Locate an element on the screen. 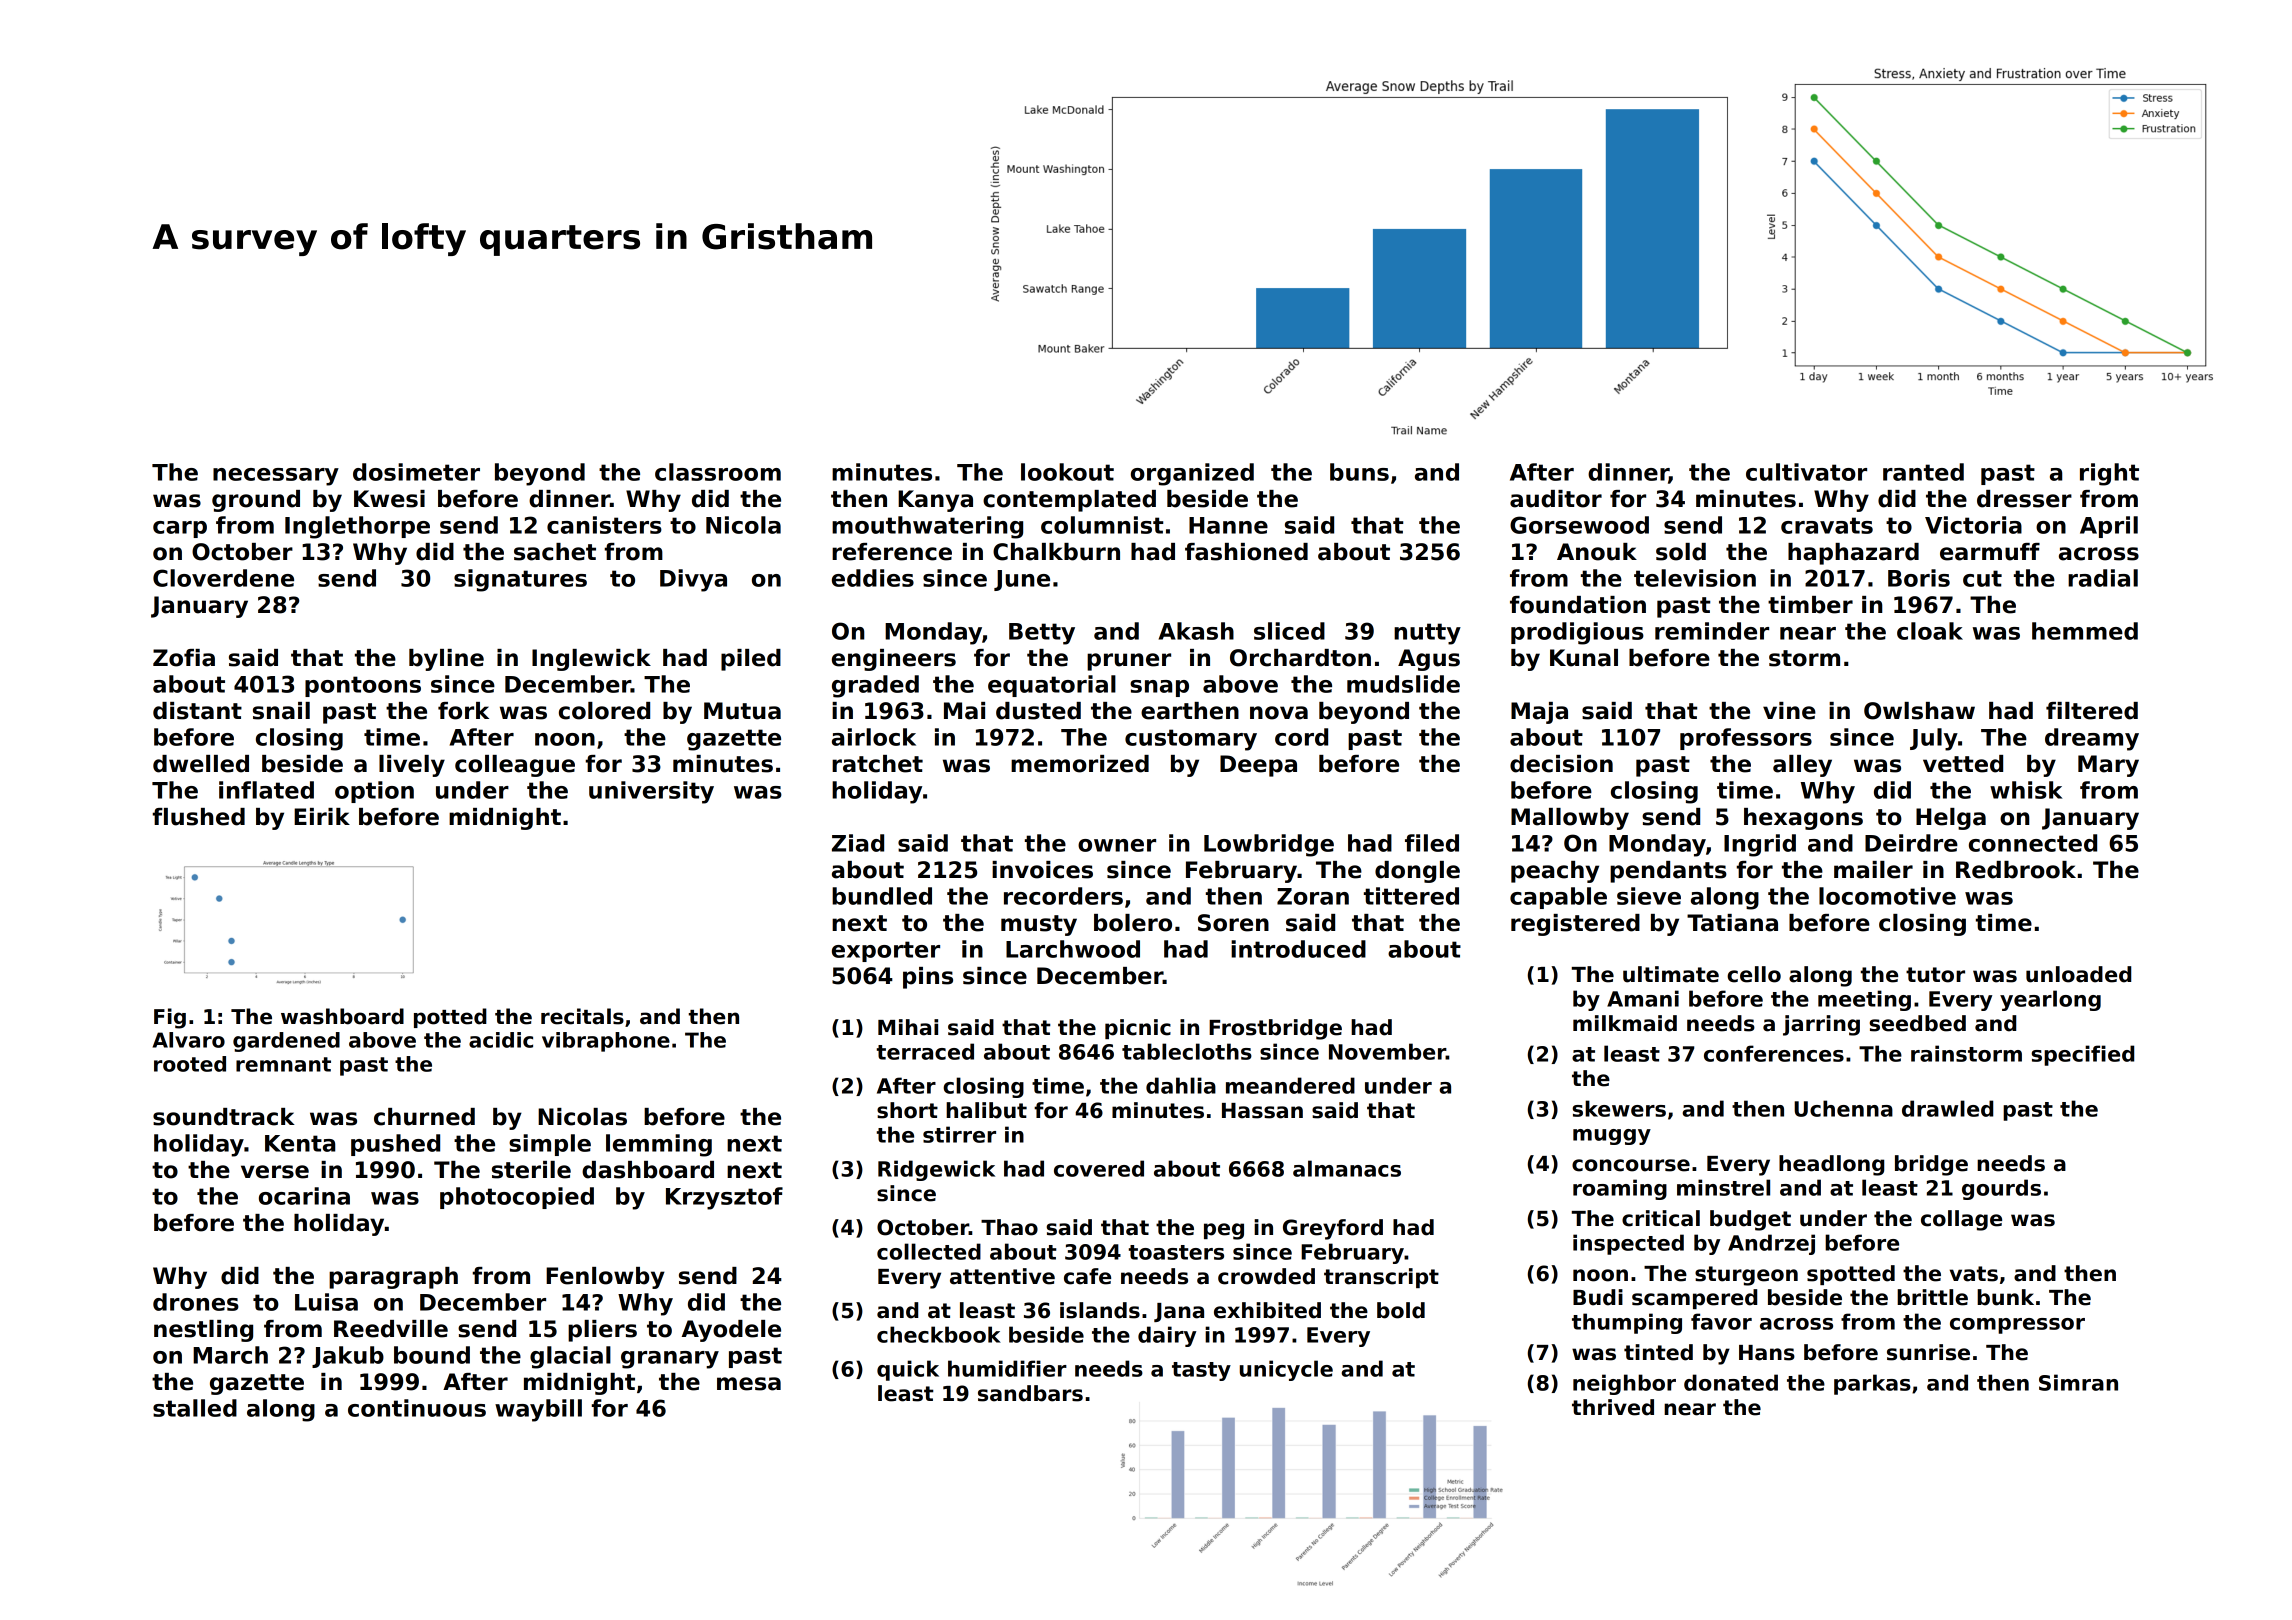 The image size is (2292, 1620). filed is located at coordinates (1432, 843).
